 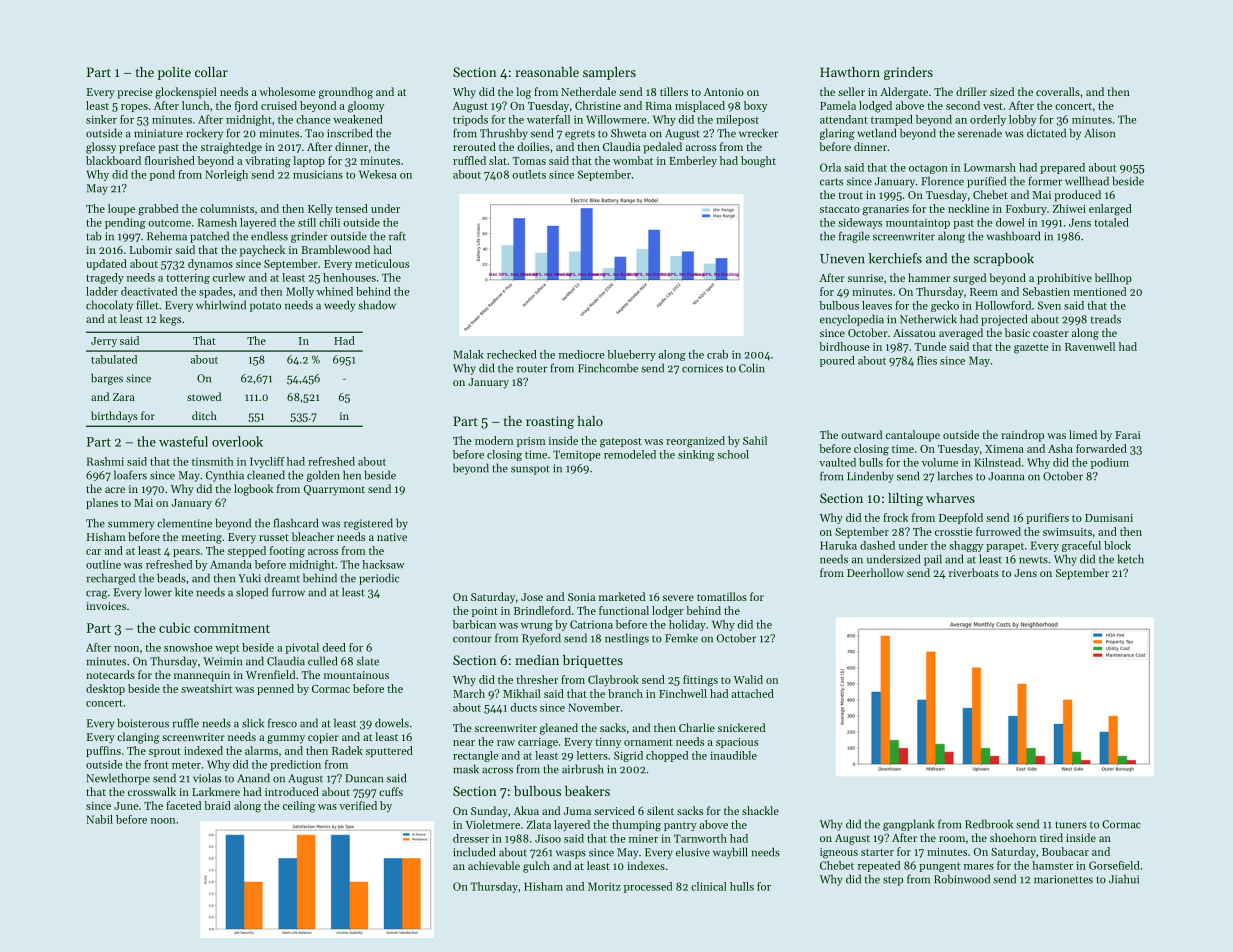 What do you see at coordinates (204, 396) in the screenshot?
I see `stowed` at bounding box center [204, 396].
